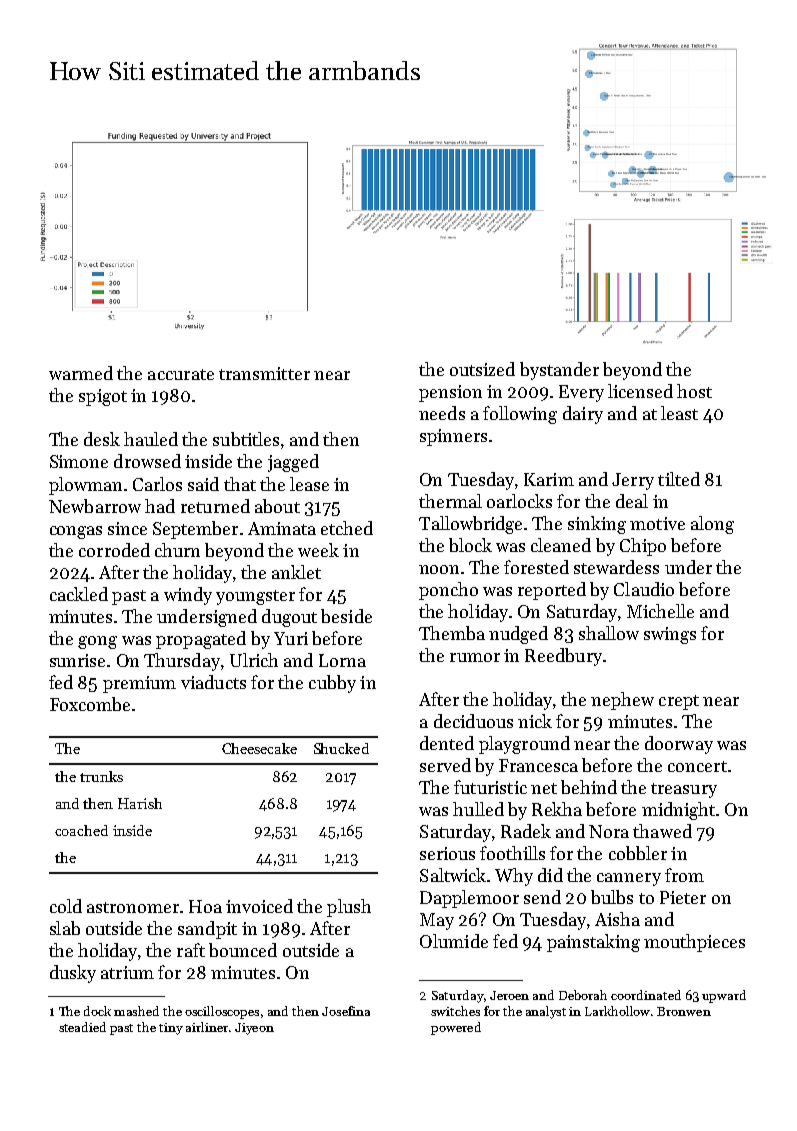  I want to click on jagged, so click(293, 463).
